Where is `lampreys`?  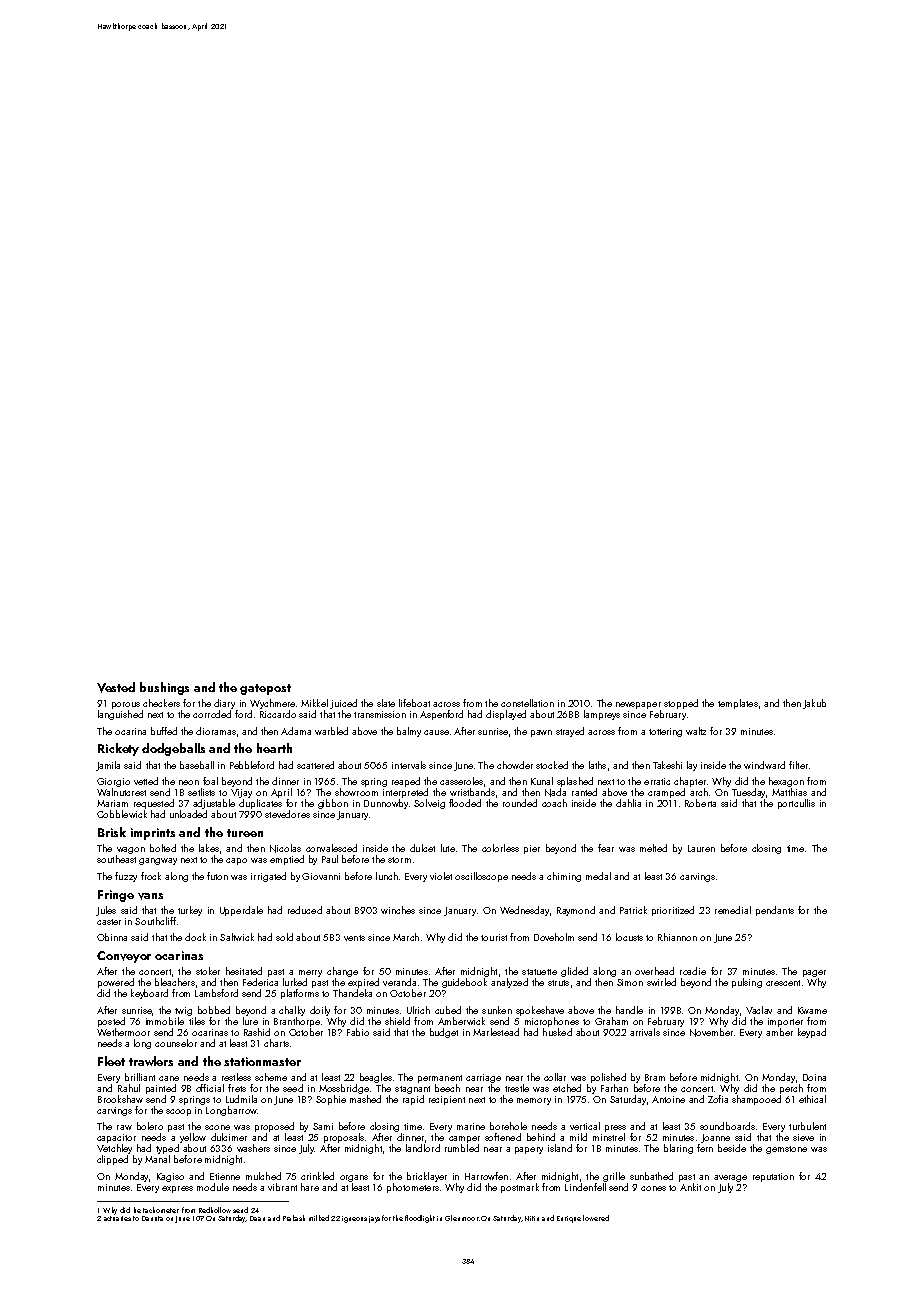
lampreys is located at coordinates (602, 715).
